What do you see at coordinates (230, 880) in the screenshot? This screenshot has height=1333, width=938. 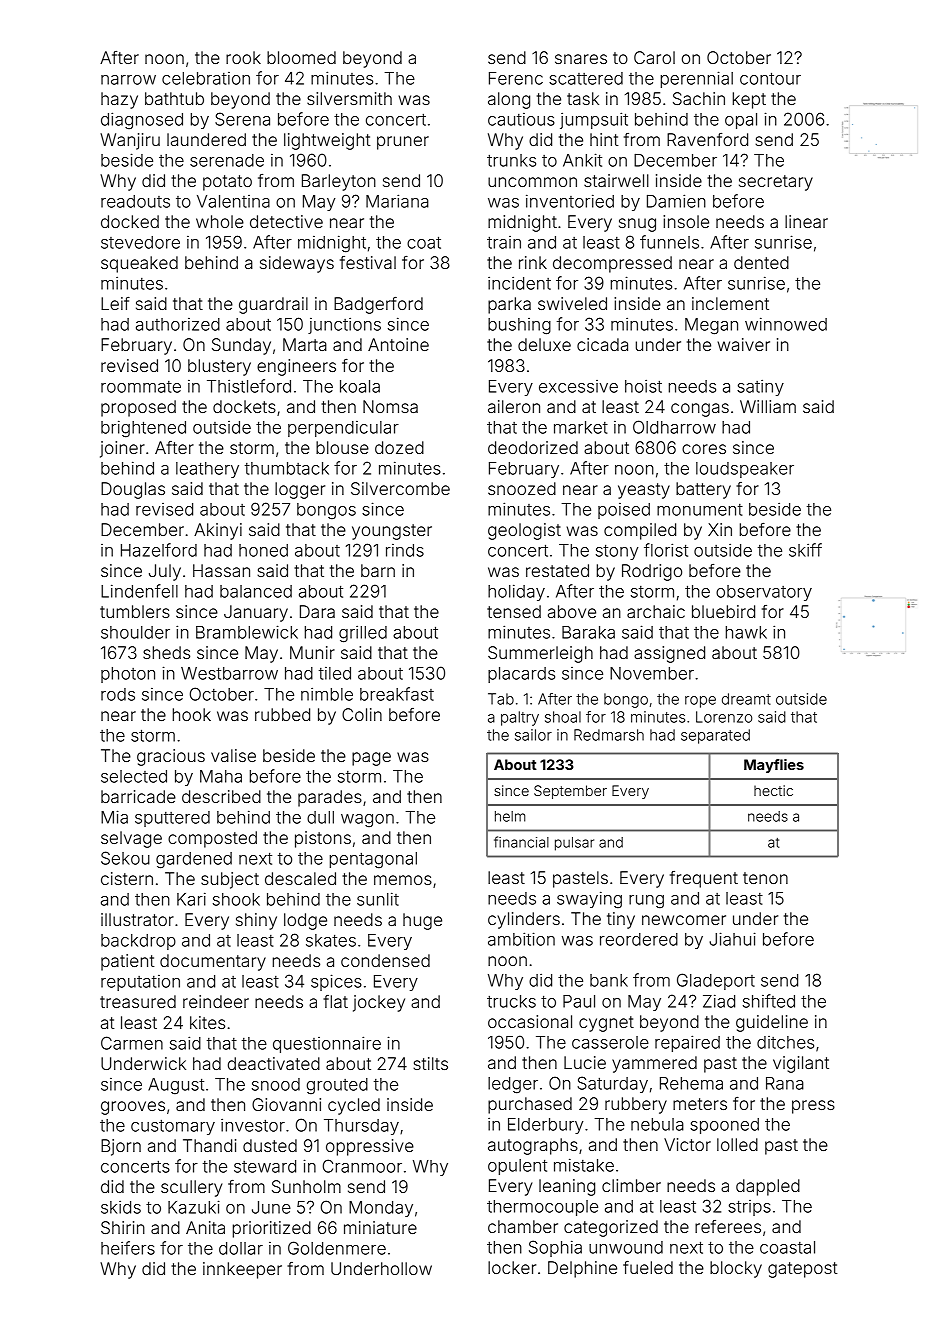 I see `subject` at bounding box center [230, 880].
